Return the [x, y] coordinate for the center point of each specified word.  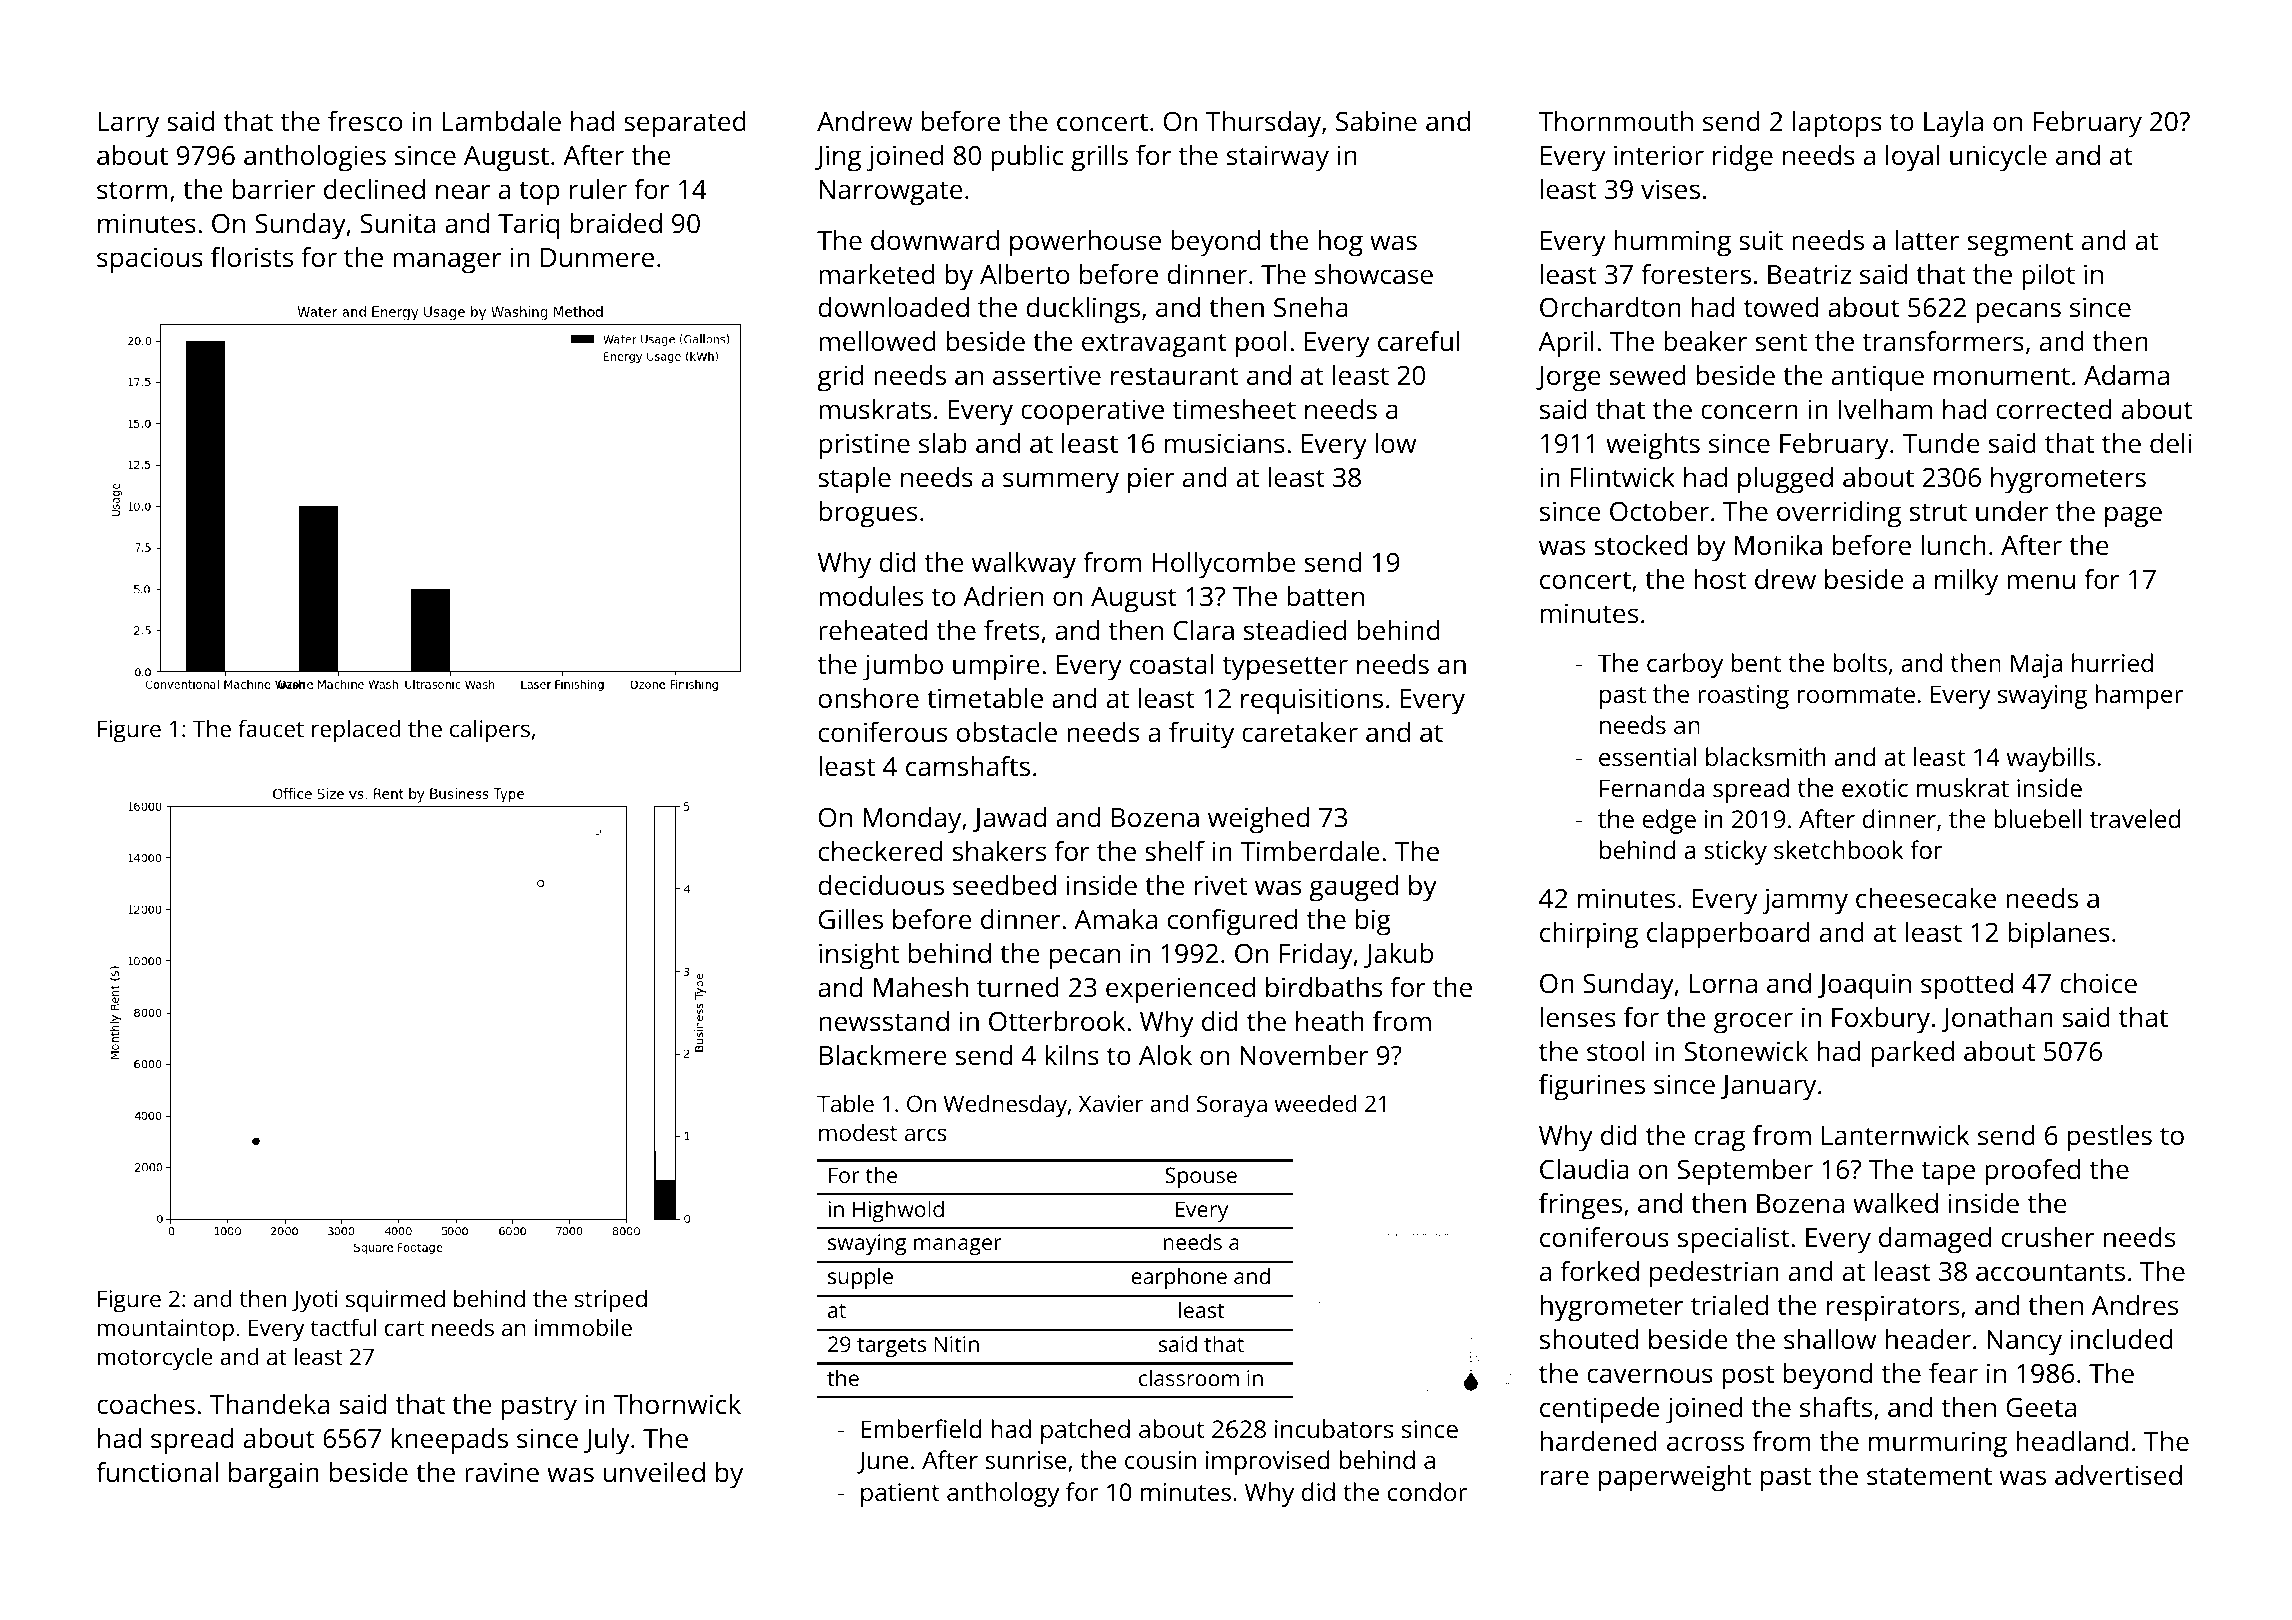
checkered [880, 851]
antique [1878, 378]
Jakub [1398, 955]
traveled [2135, 818]
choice [2098, 983]
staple [854, 480]
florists [252, 257]
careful [1418, 340]
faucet [271, 728]
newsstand [884, 1021]
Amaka [1115, 919]
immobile [583, 1327]
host [1721, 579]
